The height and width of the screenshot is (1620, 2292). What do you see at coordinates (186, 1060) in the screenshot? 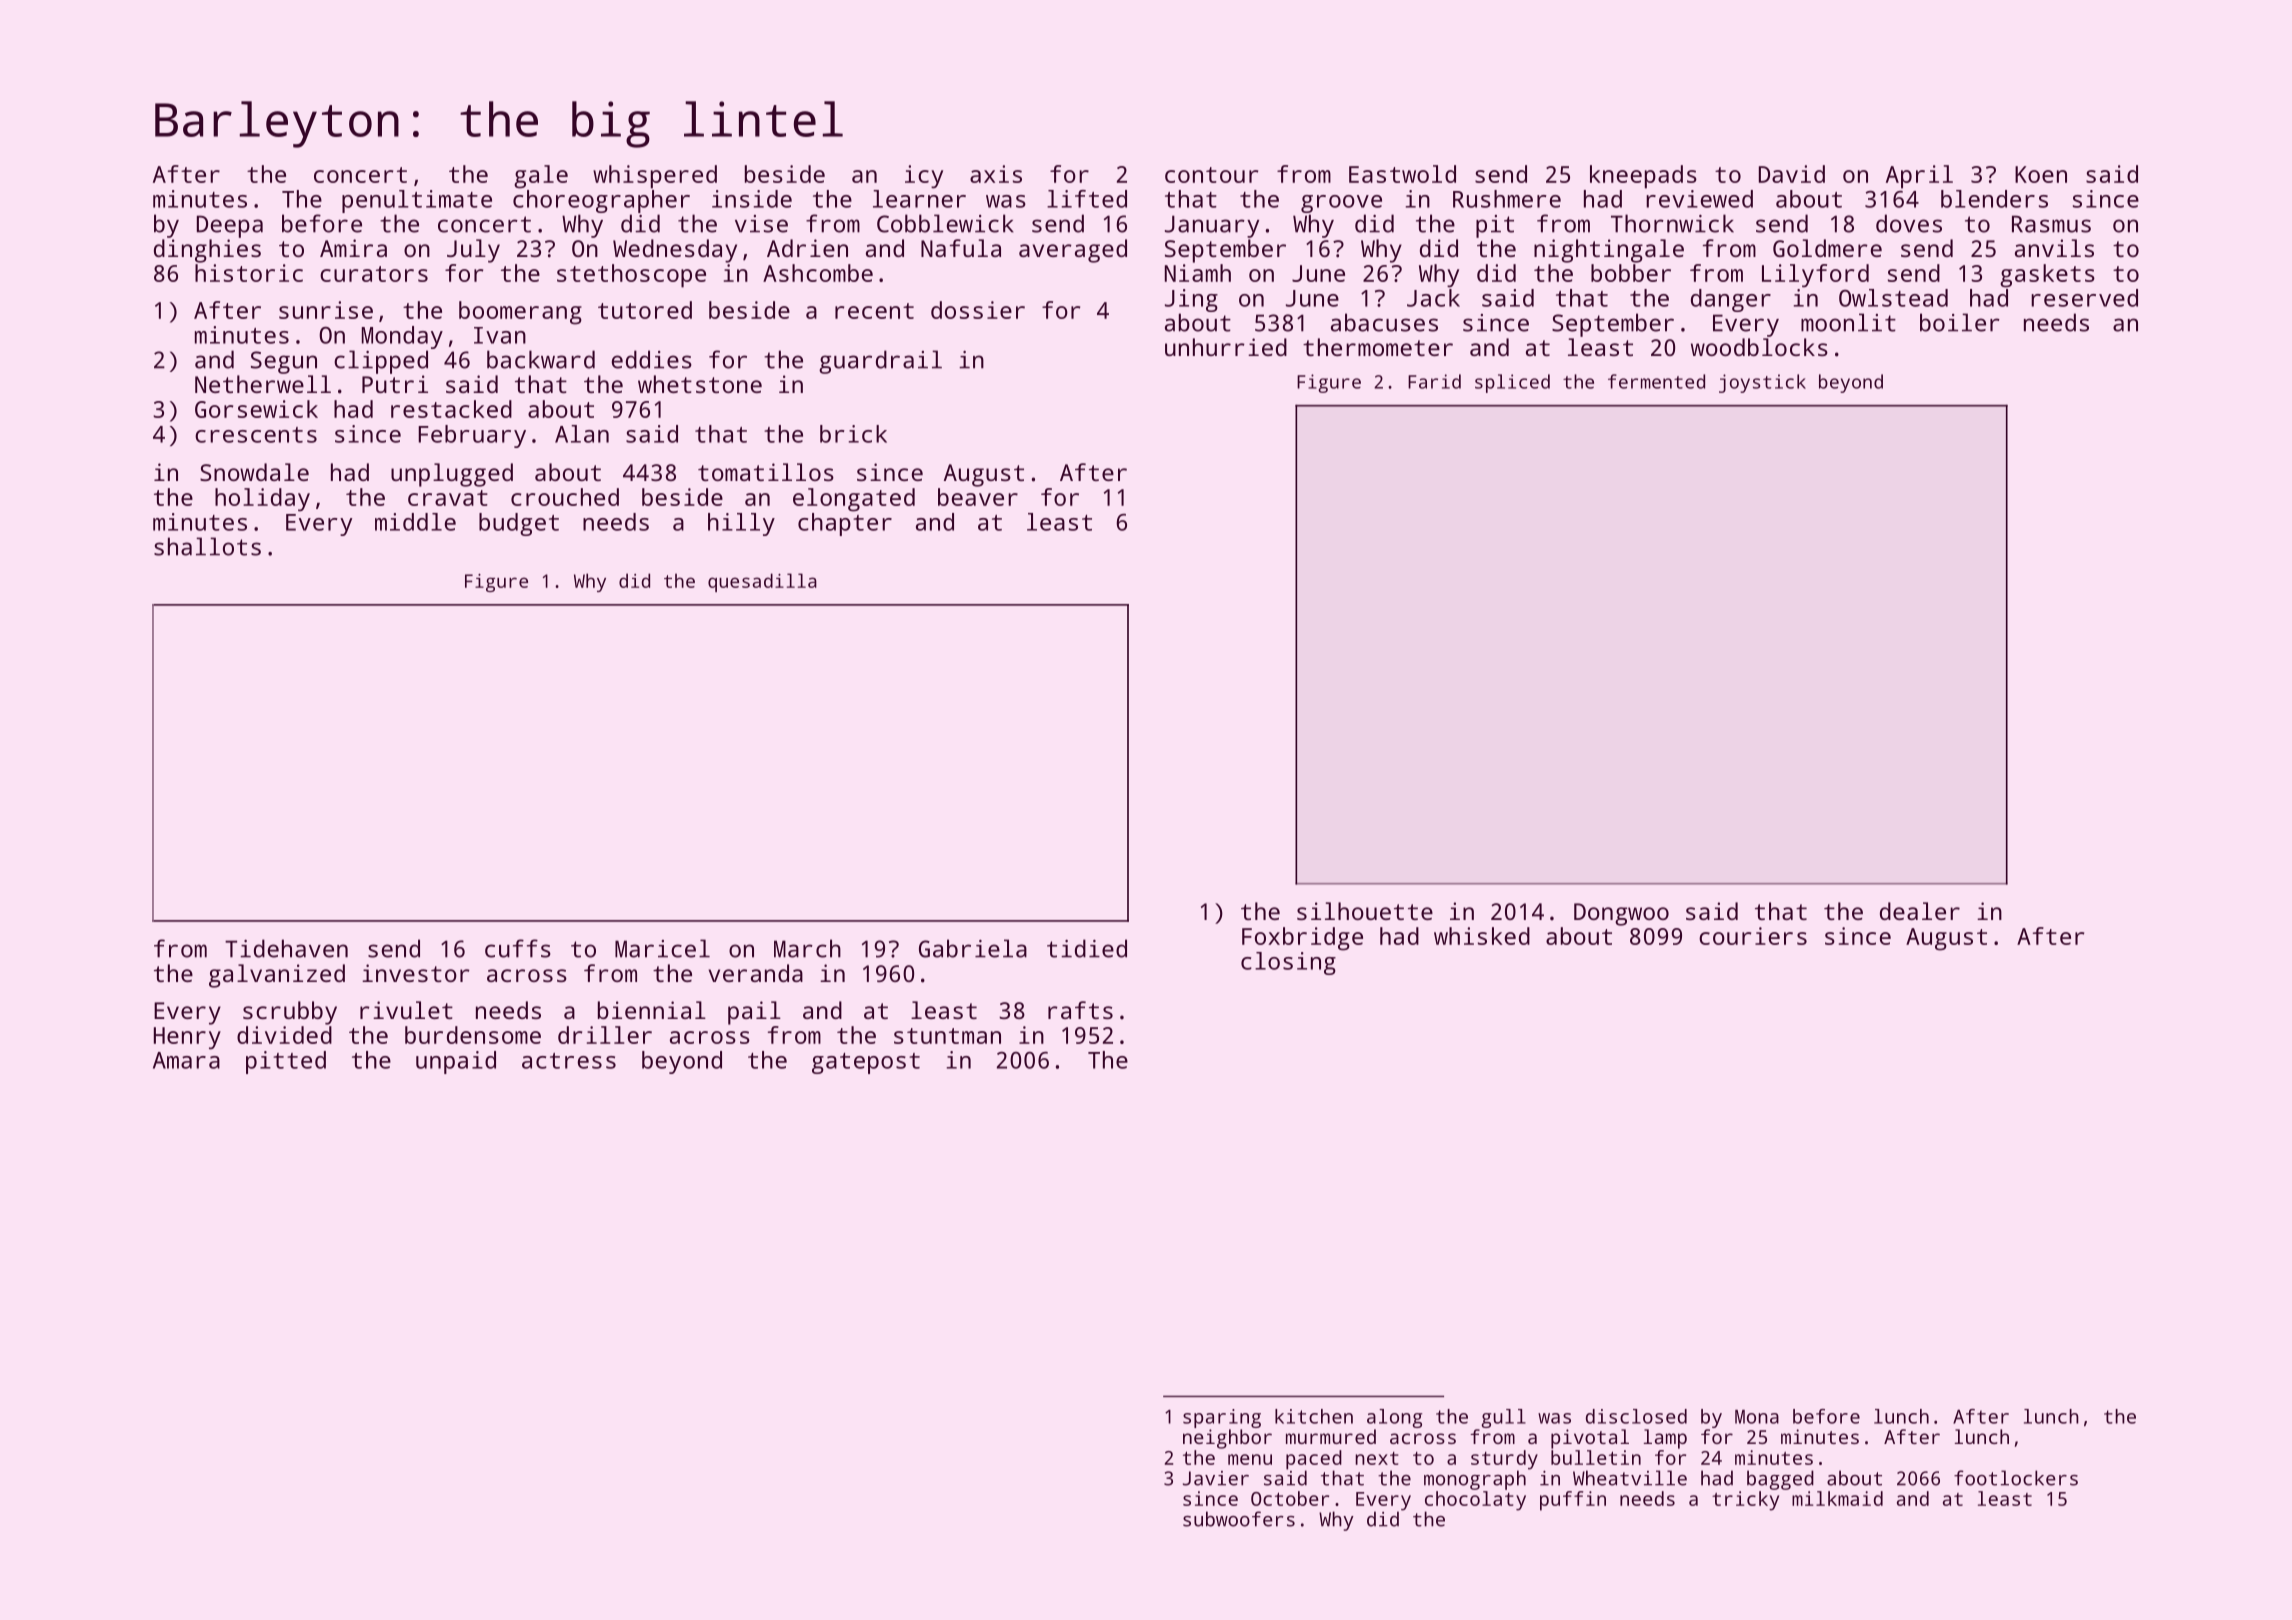
I see `Amara` at bounding box center [186, 1060].
